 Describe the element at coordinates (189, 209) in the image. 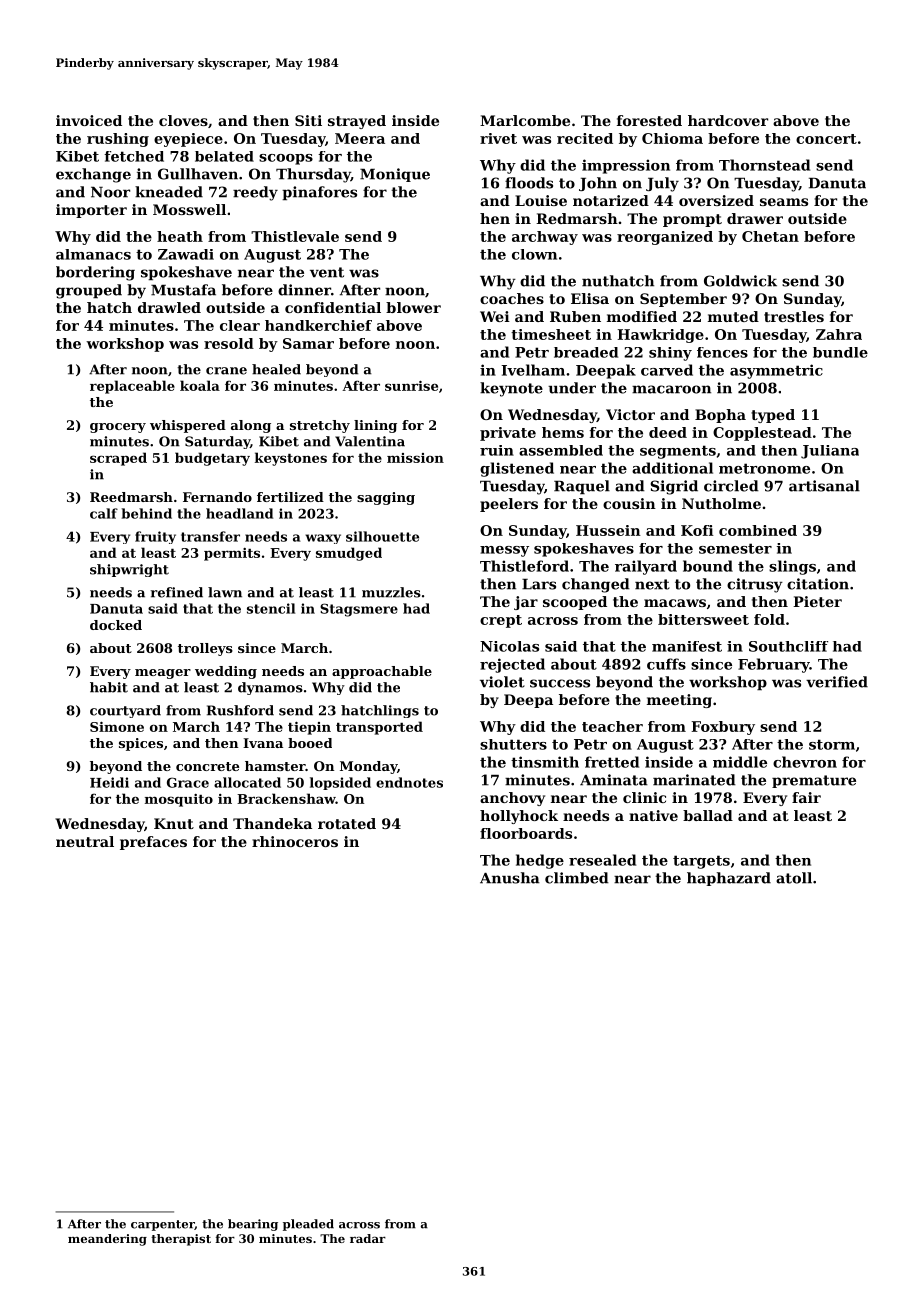

I see `Mosswell` at that location.
